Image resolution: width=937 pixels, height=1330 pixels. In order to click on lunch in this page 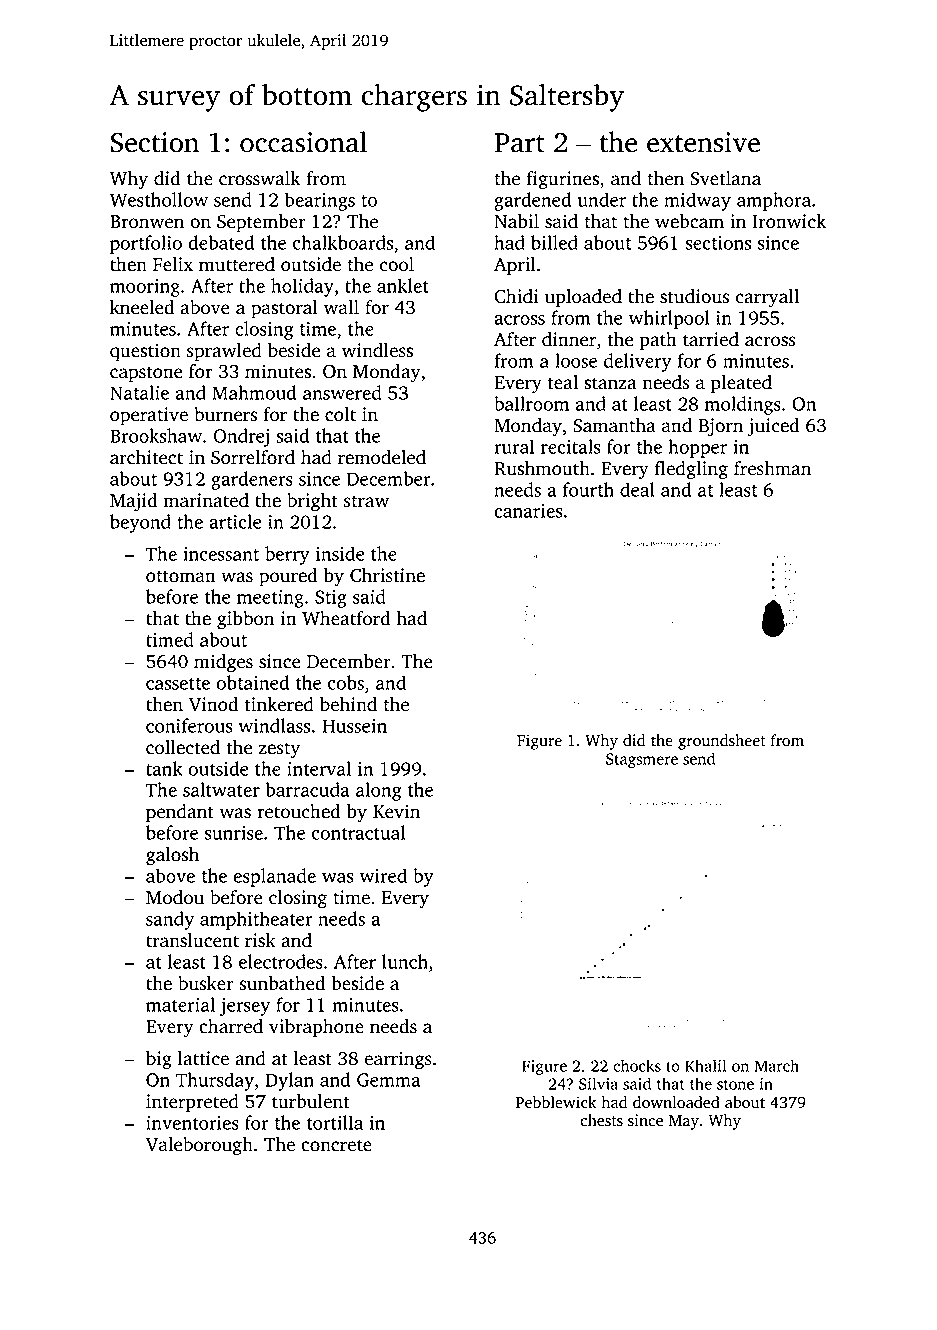, I will do `click(405, 961)`.
